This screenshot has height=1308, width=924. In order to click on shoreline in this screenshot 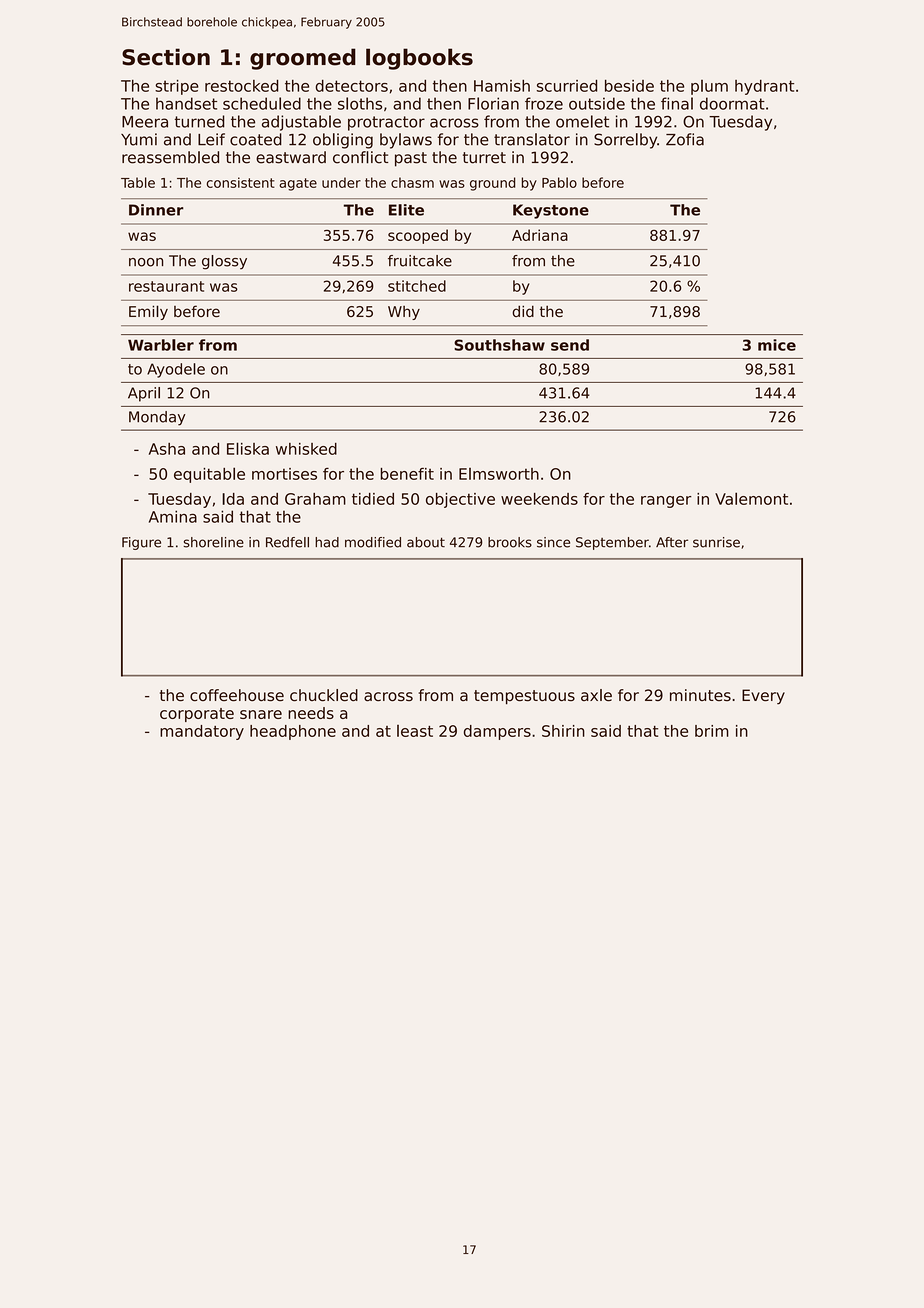, I will do `click(214, 542)`.
